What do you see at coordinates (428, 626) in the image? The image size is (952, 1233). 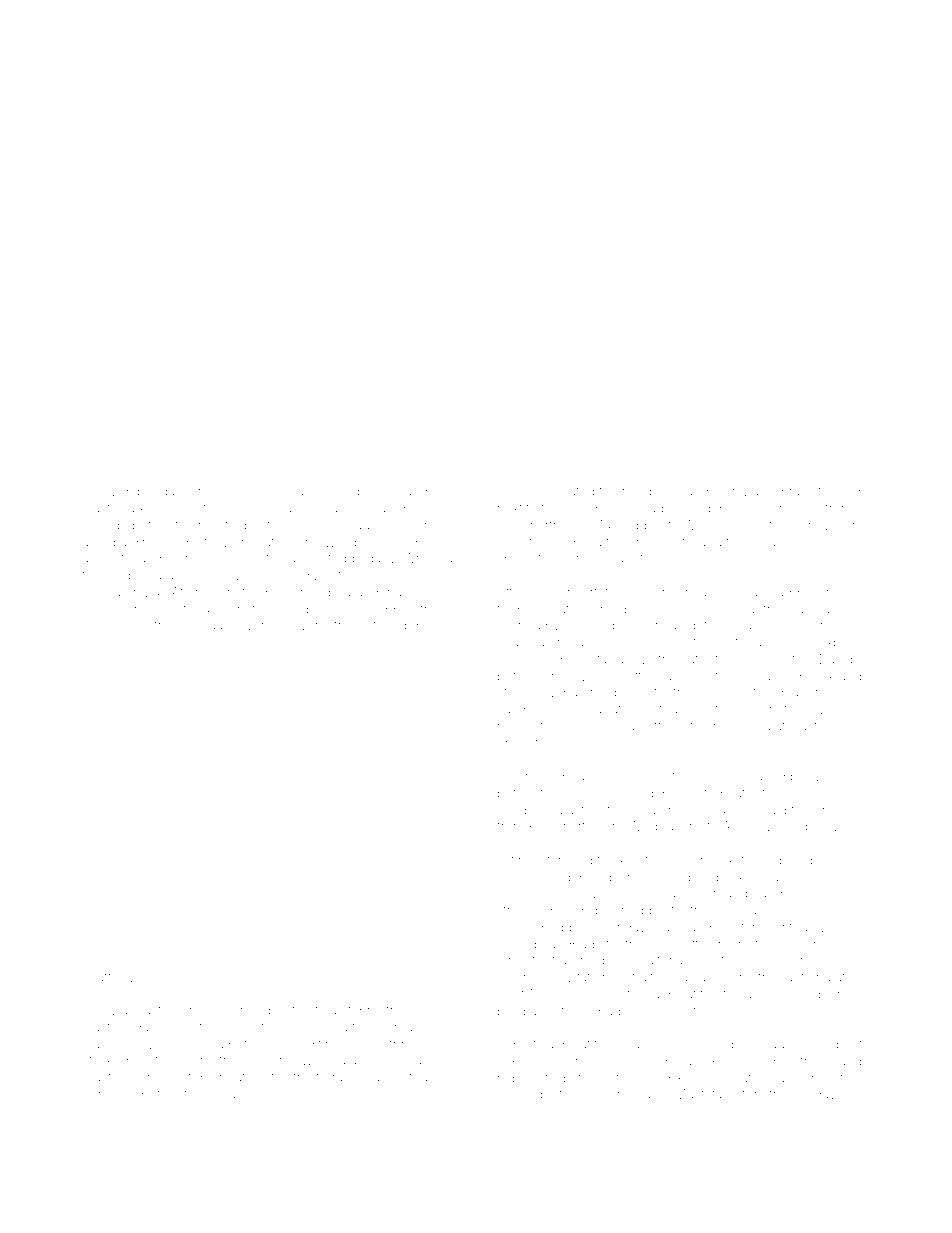 I see `gulch` at bounding box center [428, 626].
